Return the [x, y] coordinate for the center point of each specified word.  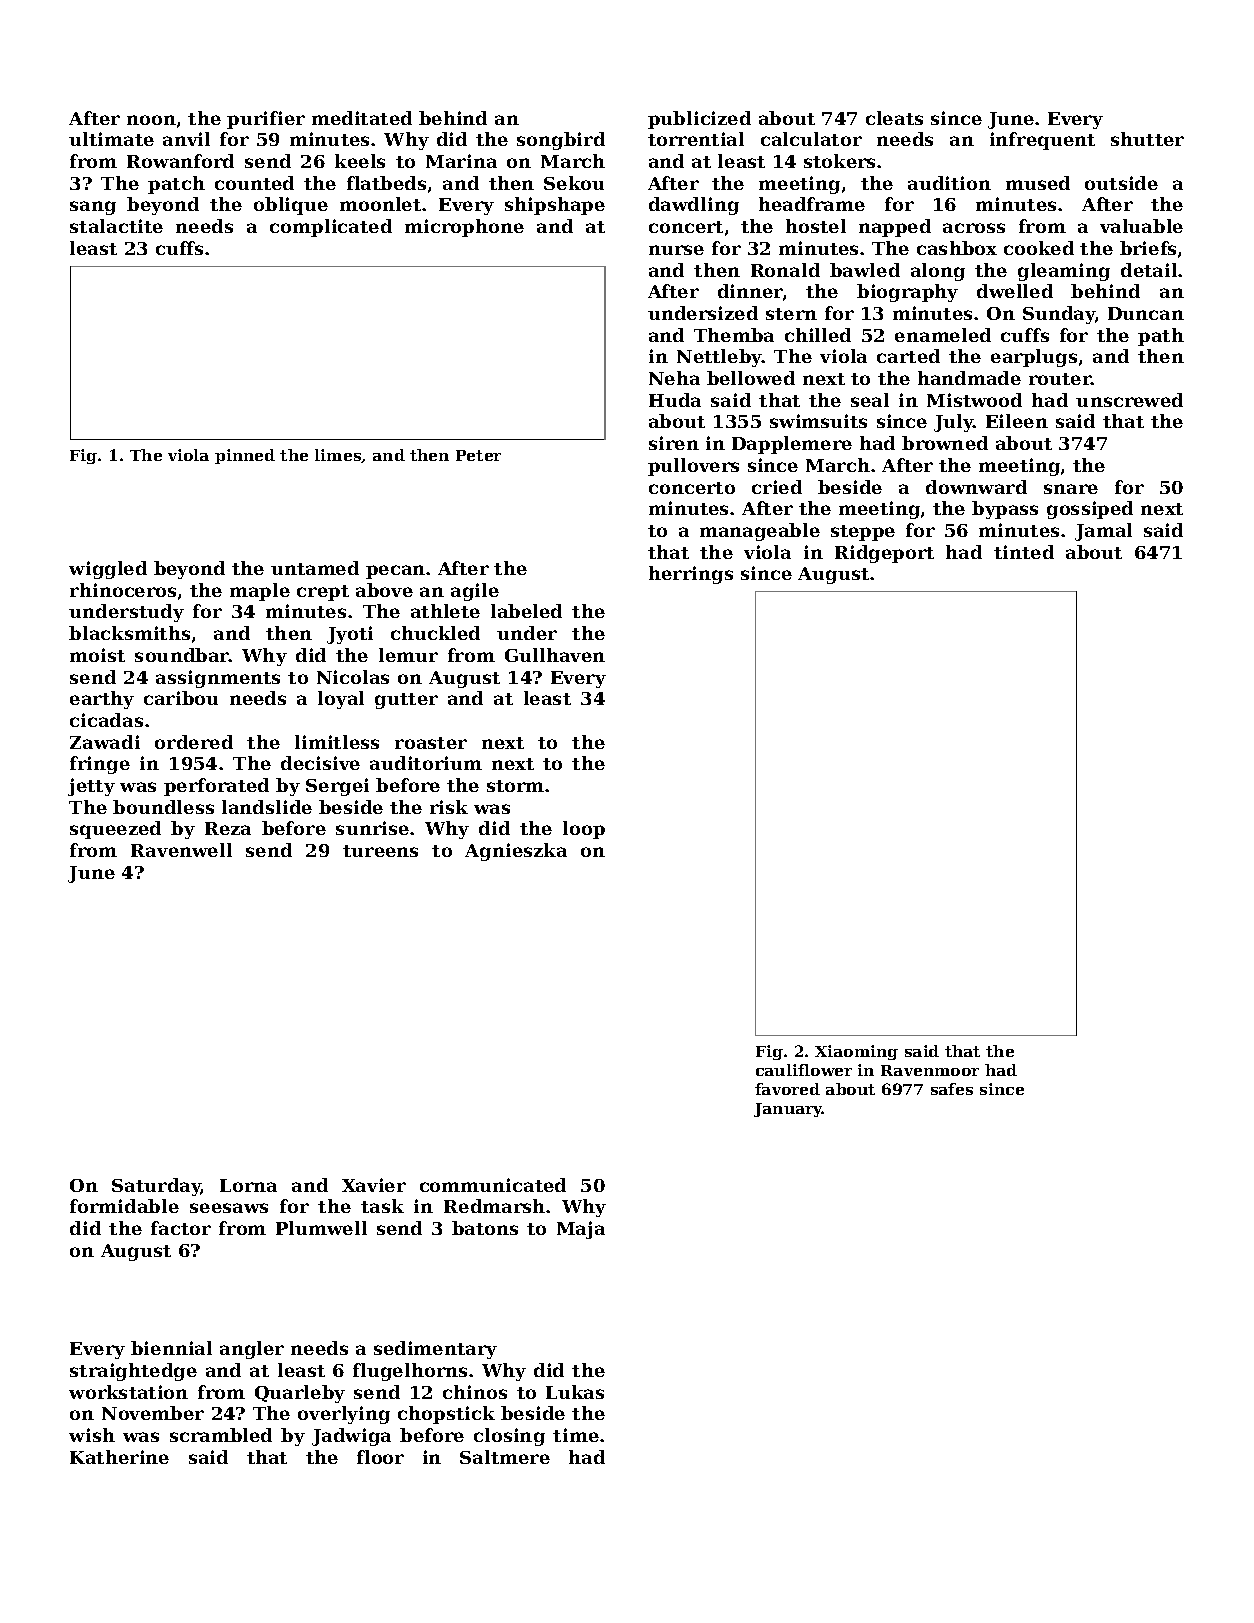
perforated [216, 787]
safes [952, 1089]
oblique [291, 206]
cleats [894, 118]
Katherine [119, 1457]
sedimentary [435, 1350]
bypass [1005, 510]
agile [475, 592]
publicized [699, 120]
